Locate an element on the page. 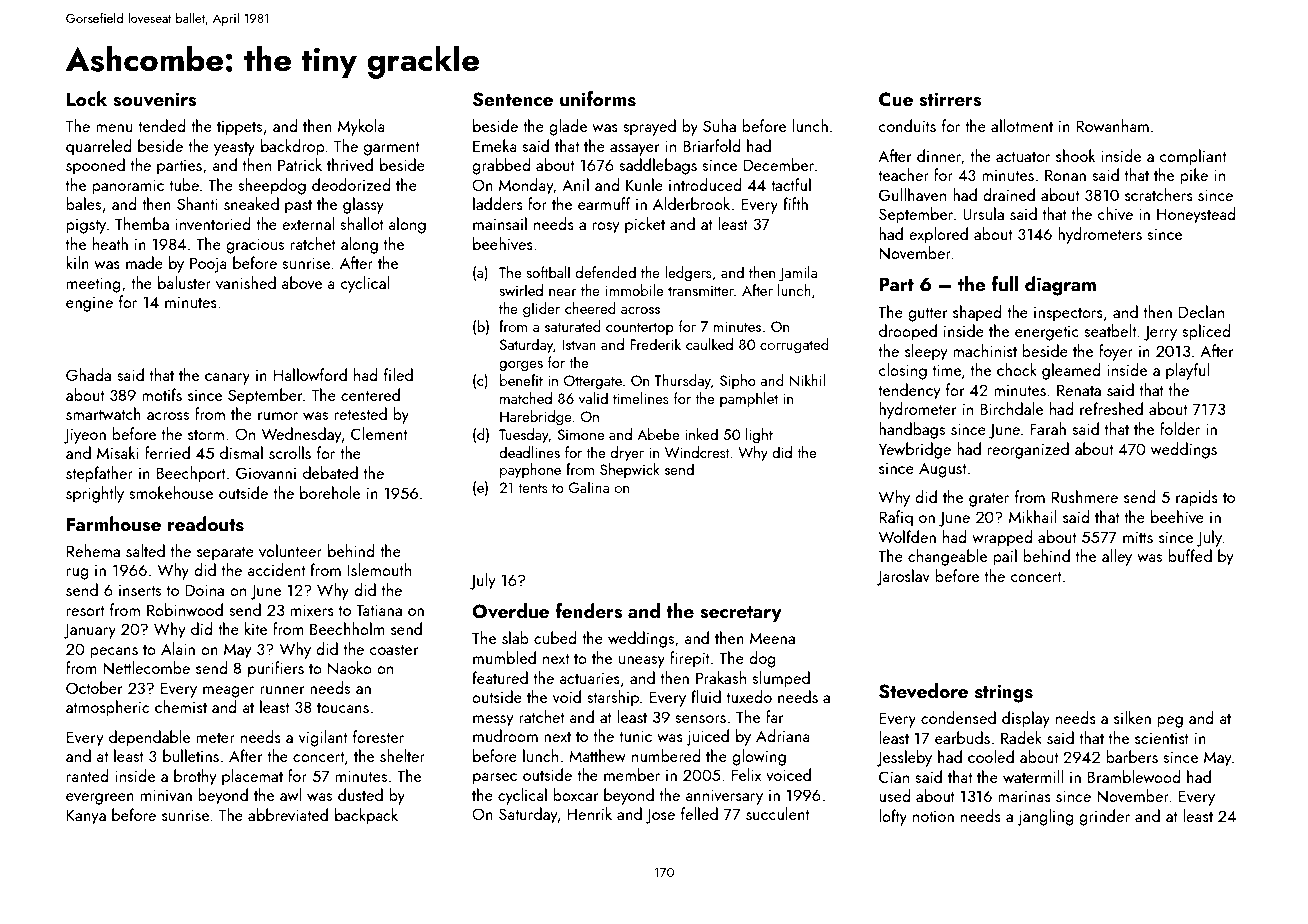 This page has height=924, width=1308. uniforms is located at coordinates (598, 99).
